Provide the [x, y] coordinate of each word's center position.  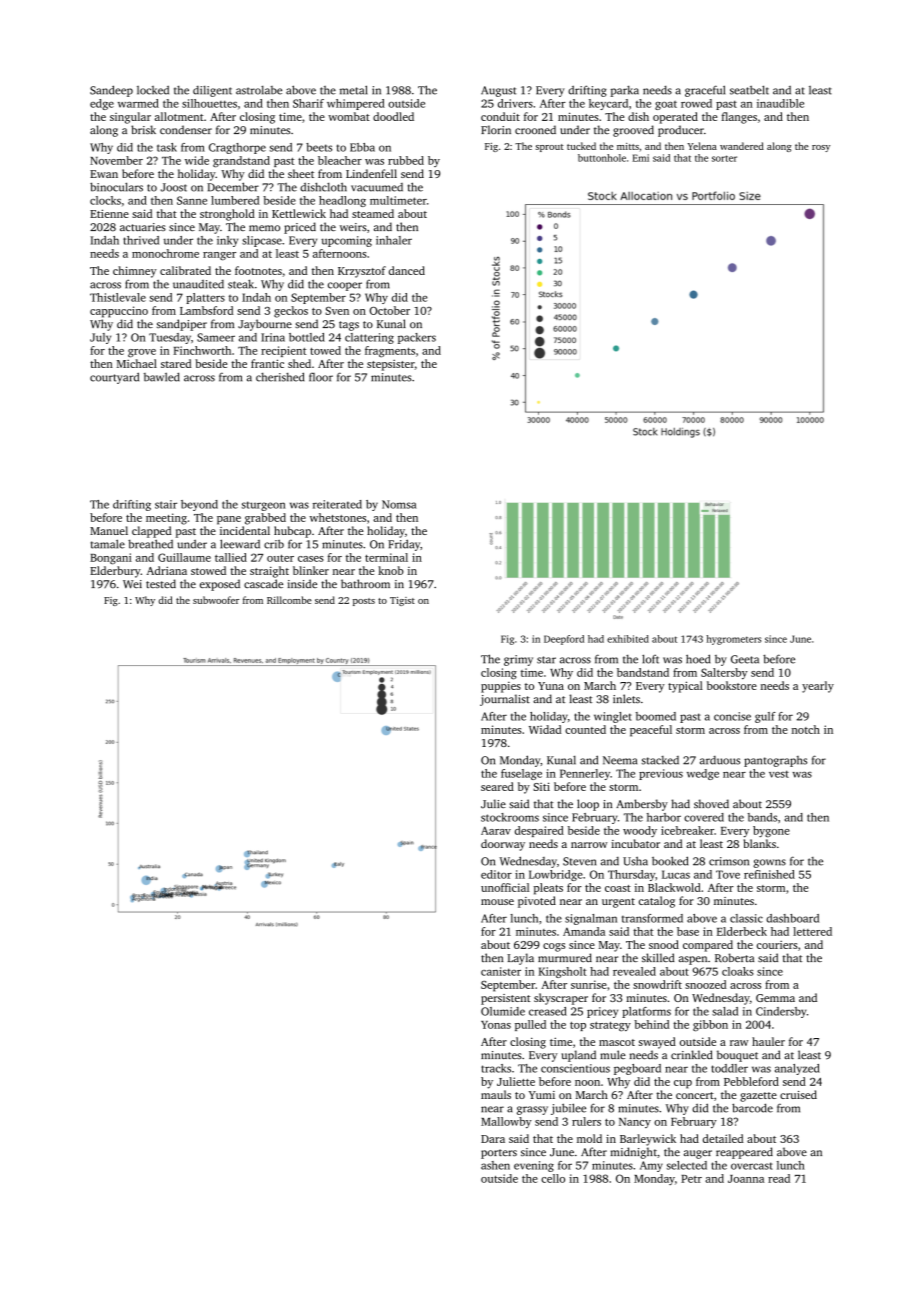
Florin [496, 129]
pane [229, 520]
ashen [495, 1165]
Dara [493, 1139]
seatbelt [749, 90]
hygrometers [733, 640]
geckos [291, 312]
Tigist [402, 601]
